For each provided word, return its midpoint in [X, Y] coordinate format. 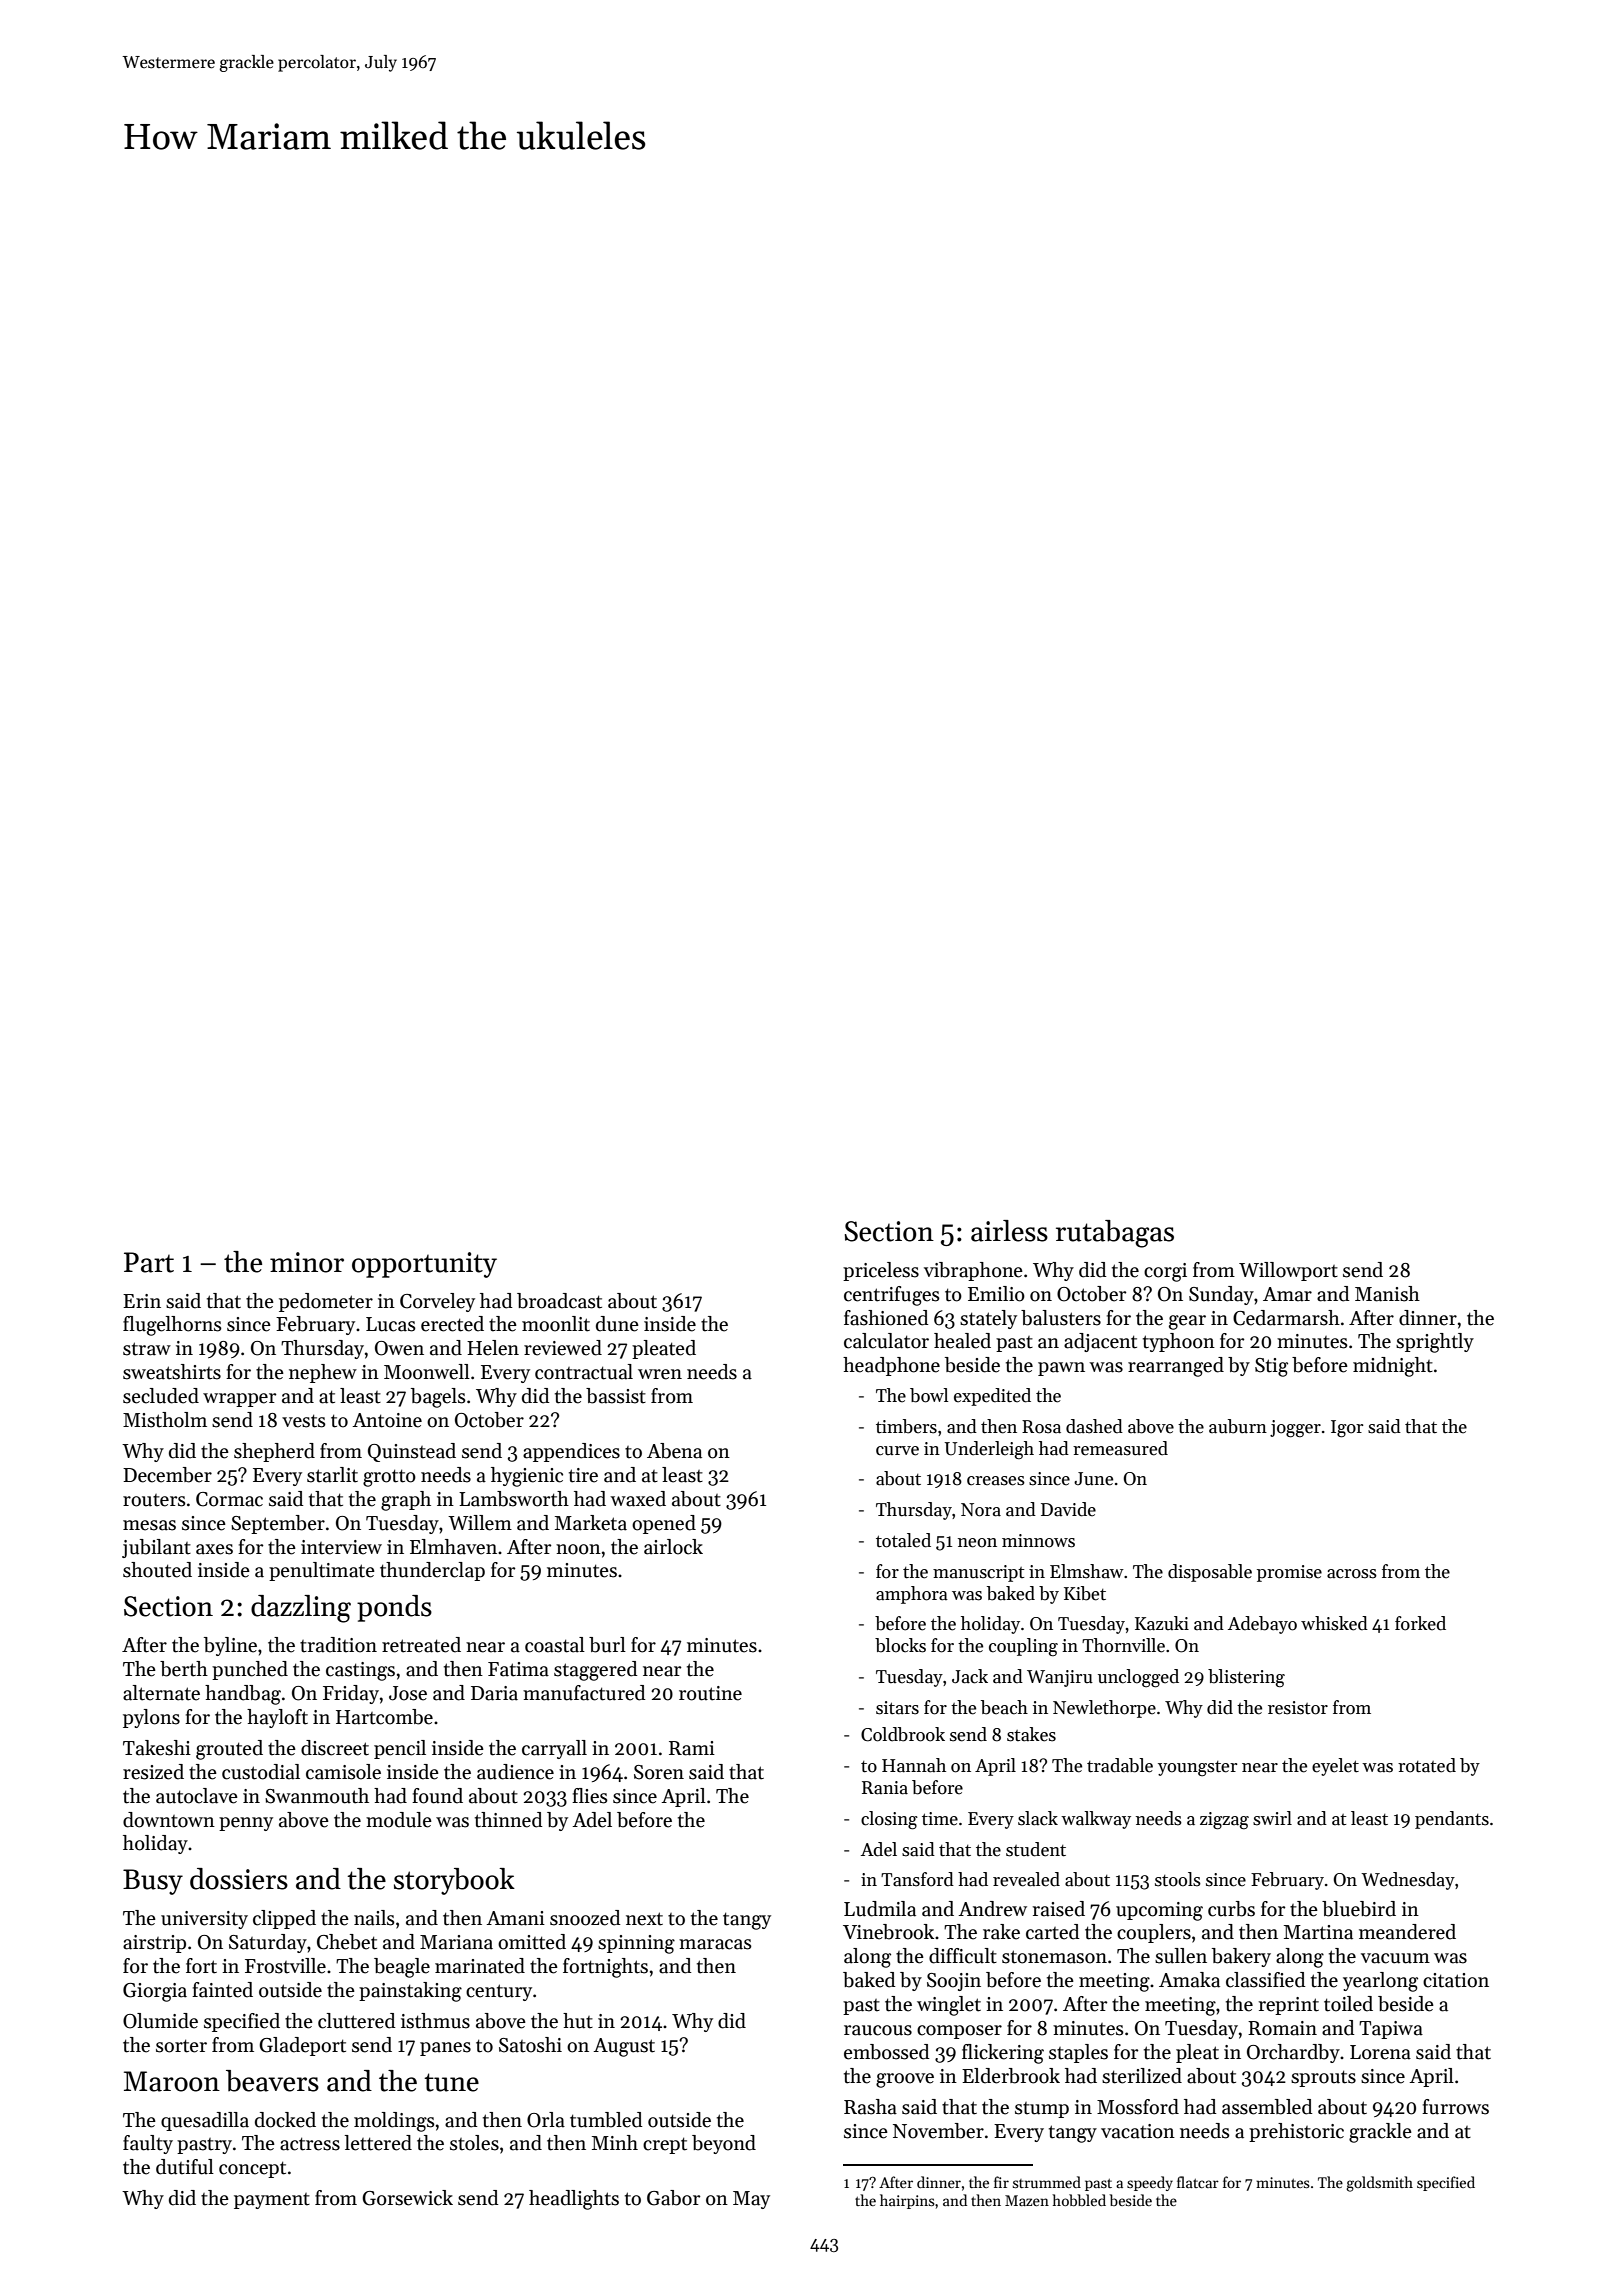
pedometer [326, 1302]
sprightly [1435, 1343]
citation [1456, 1980]
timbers [906, 1426]
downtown [169, 1820]
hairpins [907, 2201]
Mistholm [165, 1420]
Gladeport [302, 2046]
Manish [1387, 1294]
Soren [659, 1772]
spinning [636, 1944]
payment [272, 2201]
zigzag [1224, 1821]
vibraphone [973, 1271]
